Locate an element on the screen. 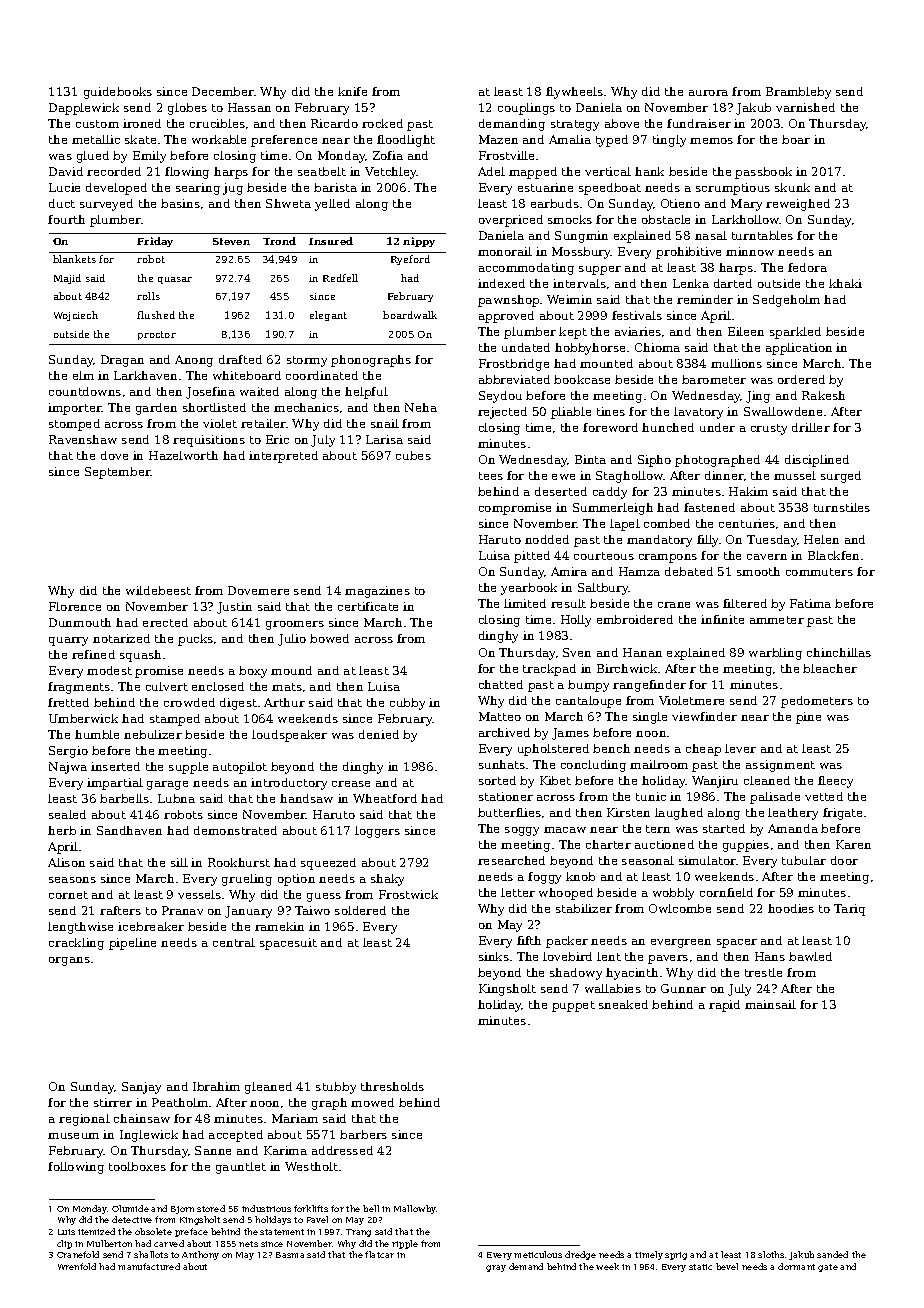 Image resolution: width=924 pixels, height=1308 pixels. flywheels is located at coordinates (574, 93).
